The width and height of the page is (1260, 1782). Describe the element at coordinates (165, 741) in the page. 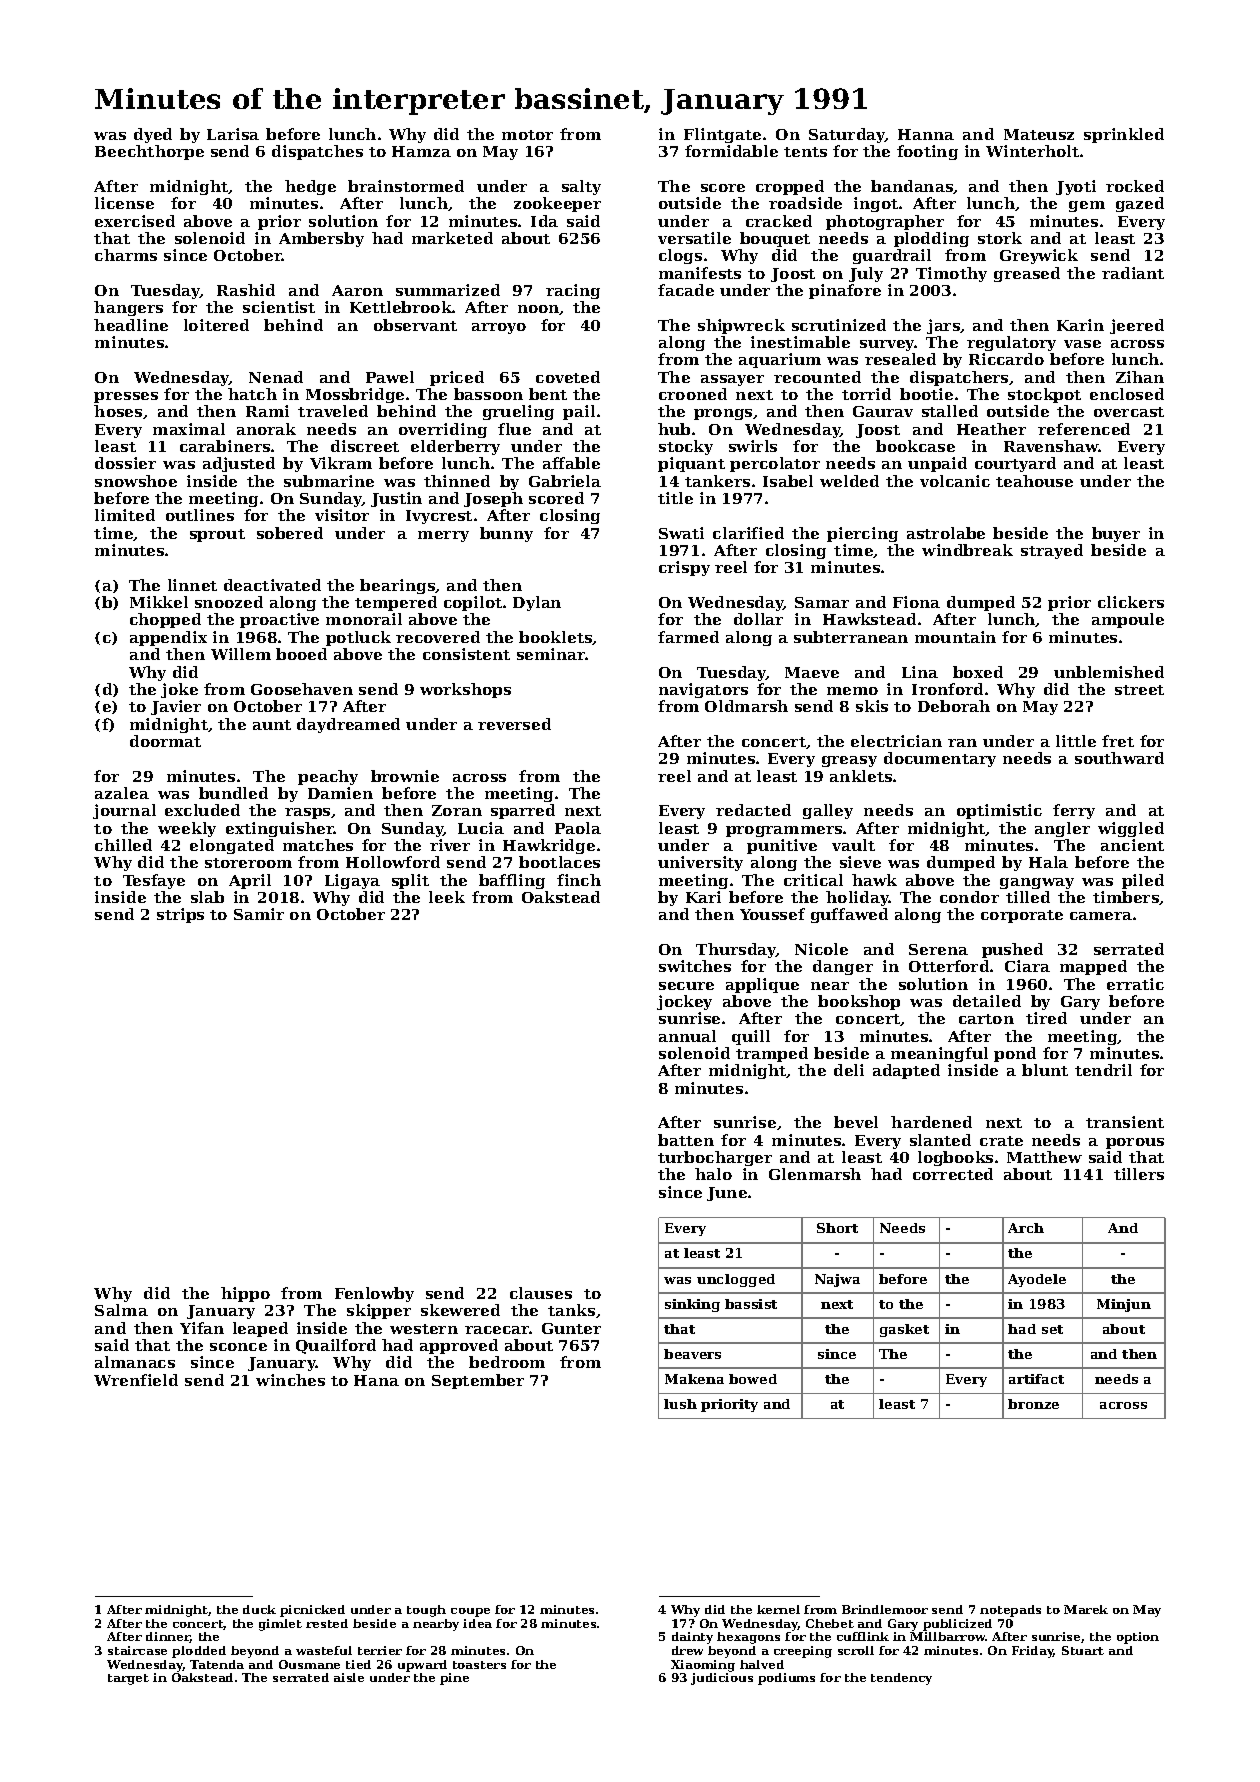

I see `doormat` at that location.
